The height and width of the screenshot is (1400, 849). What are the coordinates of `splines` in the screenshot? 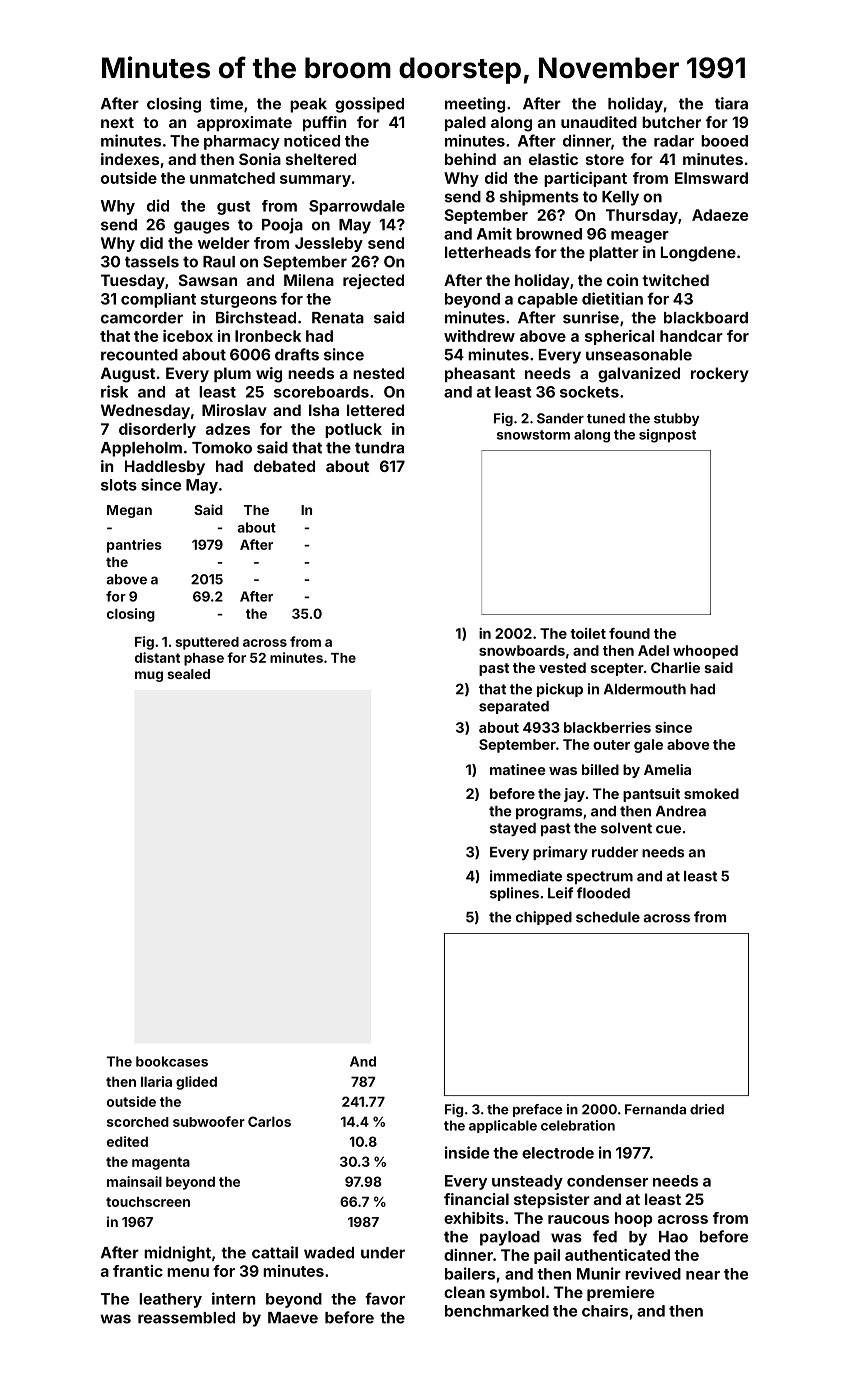 It's located at (514, 894).
